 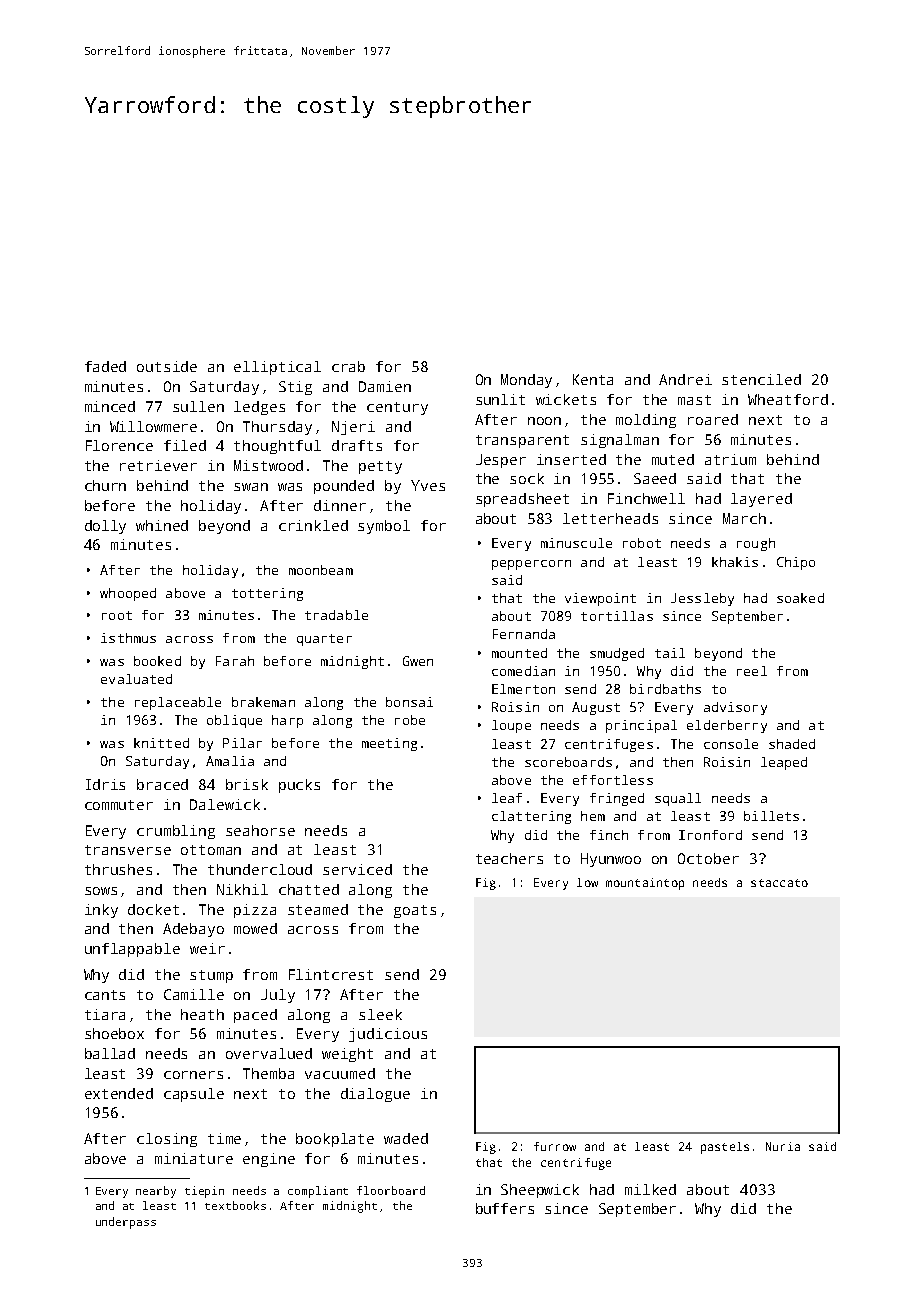 What do you see at coordinates (641, 726) in the page?
I see `principal` at bounding box center [641, 726].
